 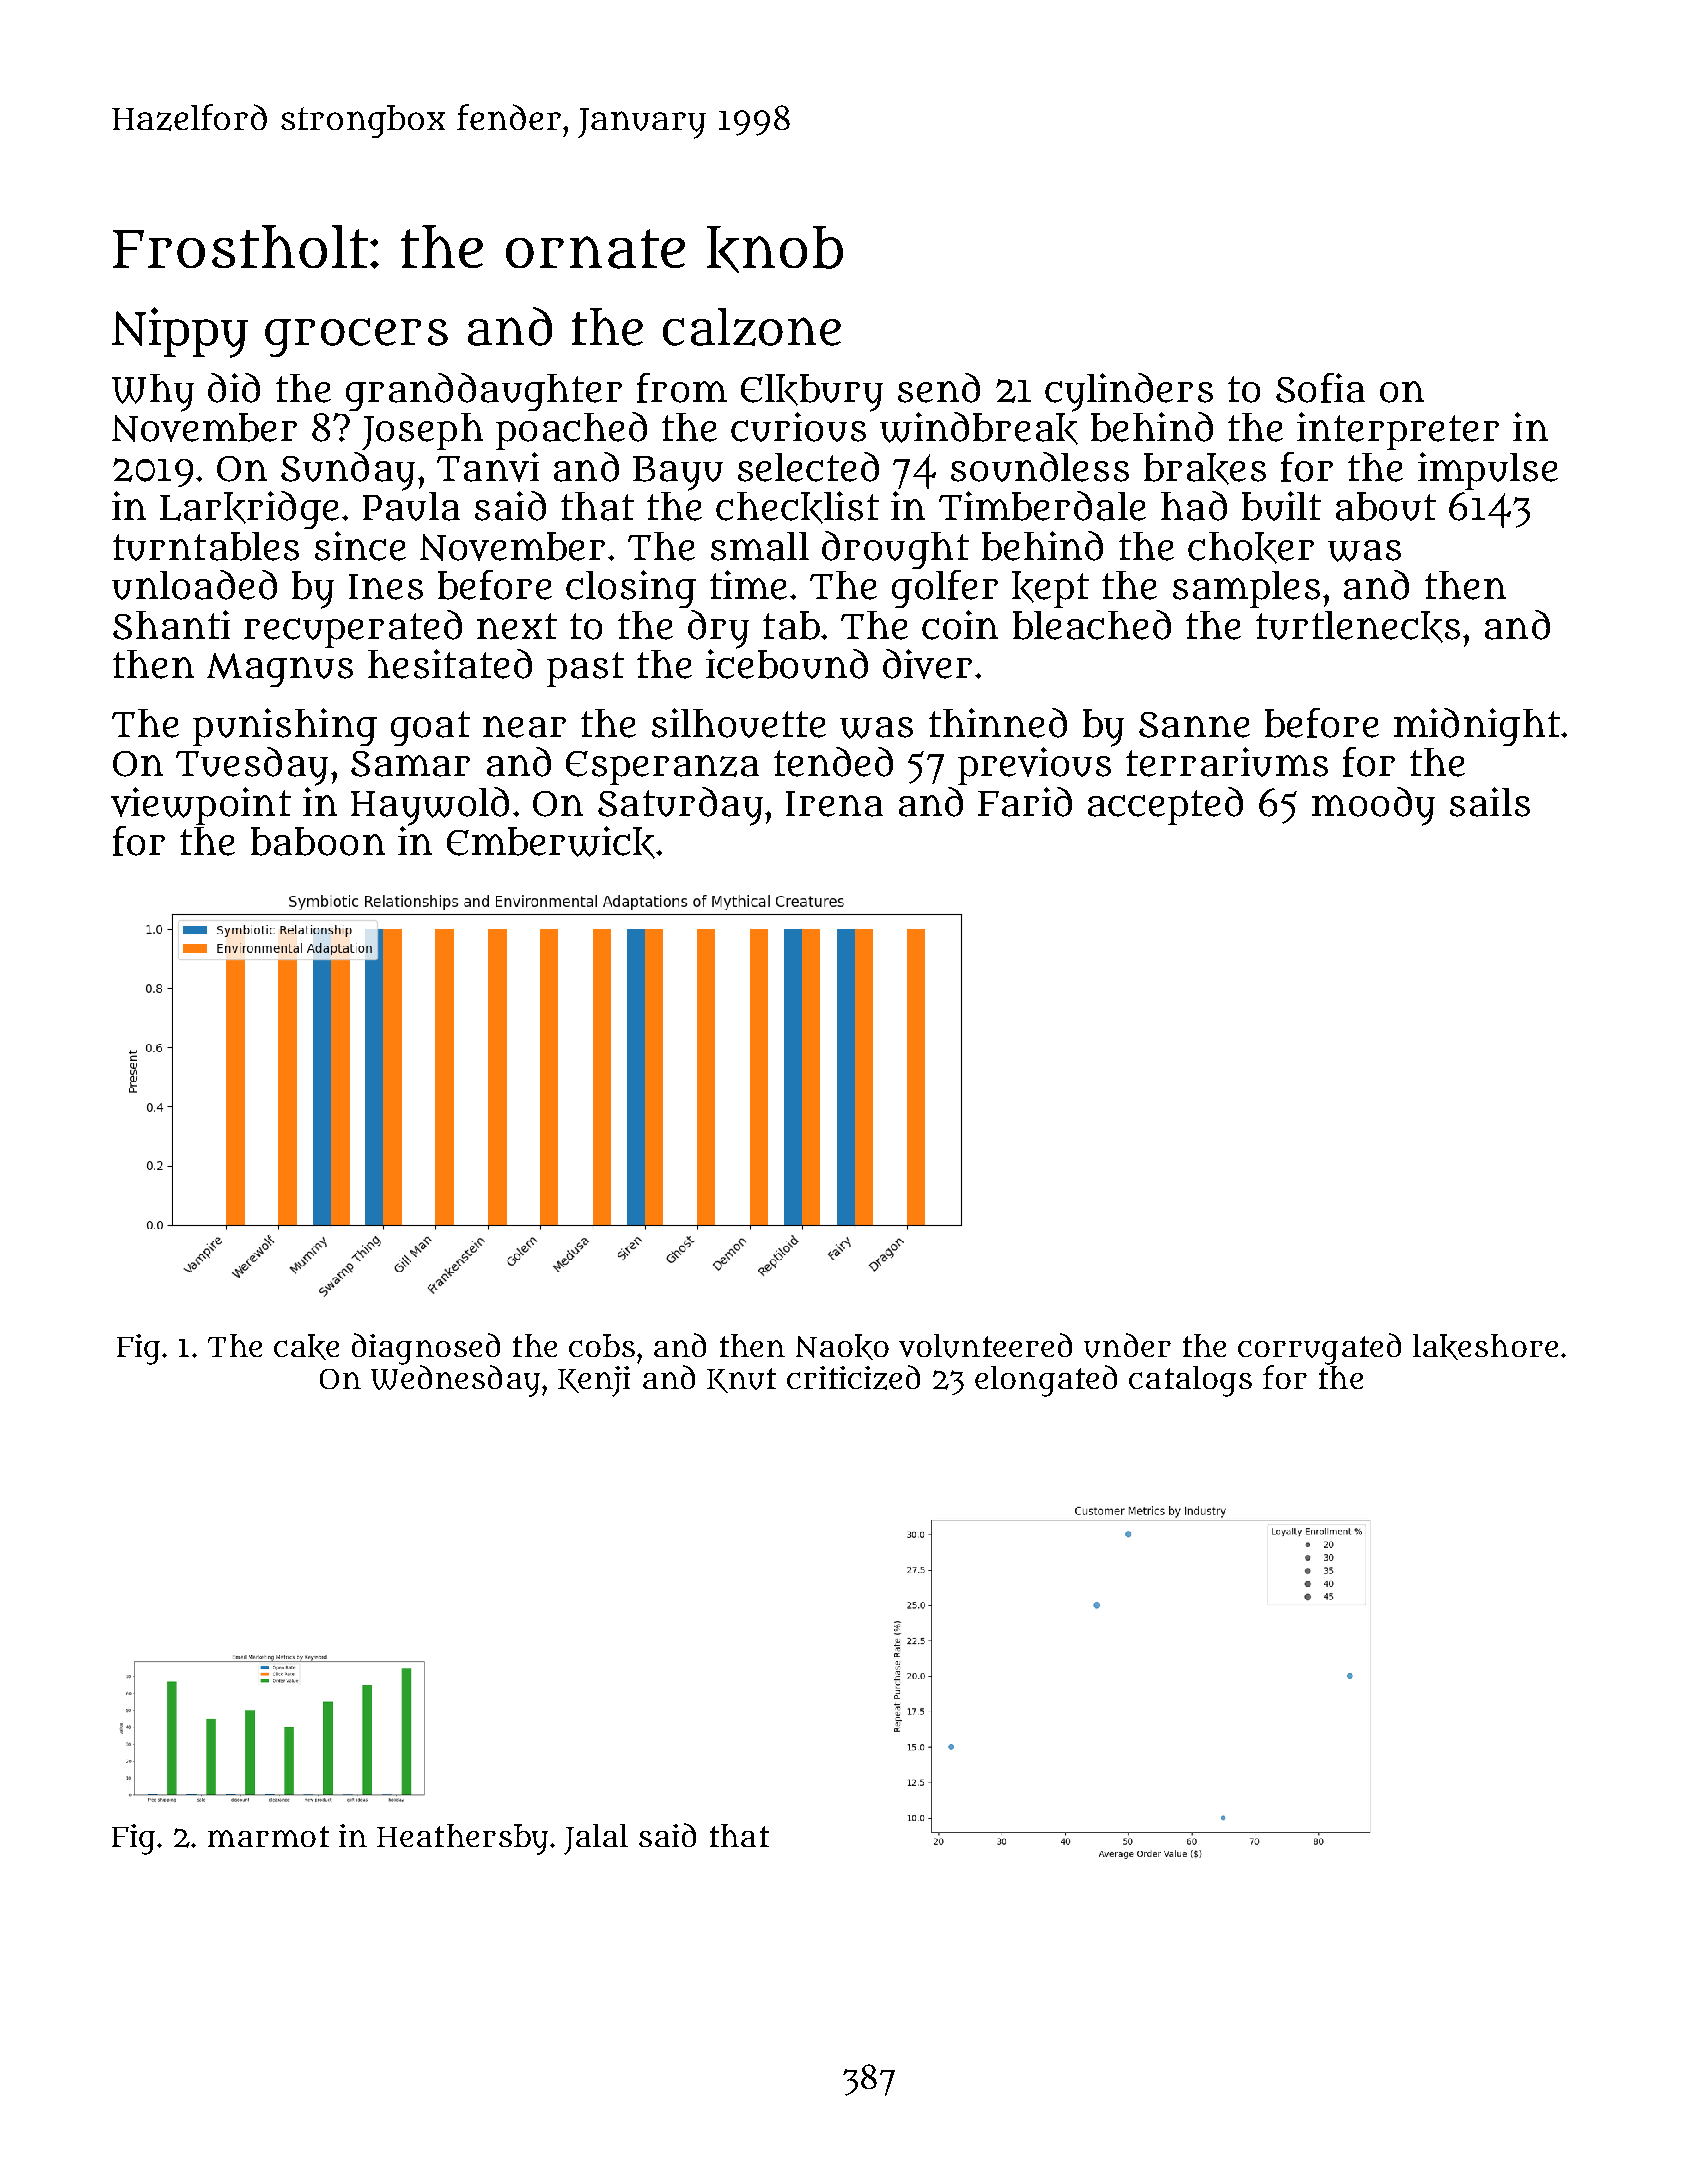 I want to click on Knut, so click(x=741, y=1380).
